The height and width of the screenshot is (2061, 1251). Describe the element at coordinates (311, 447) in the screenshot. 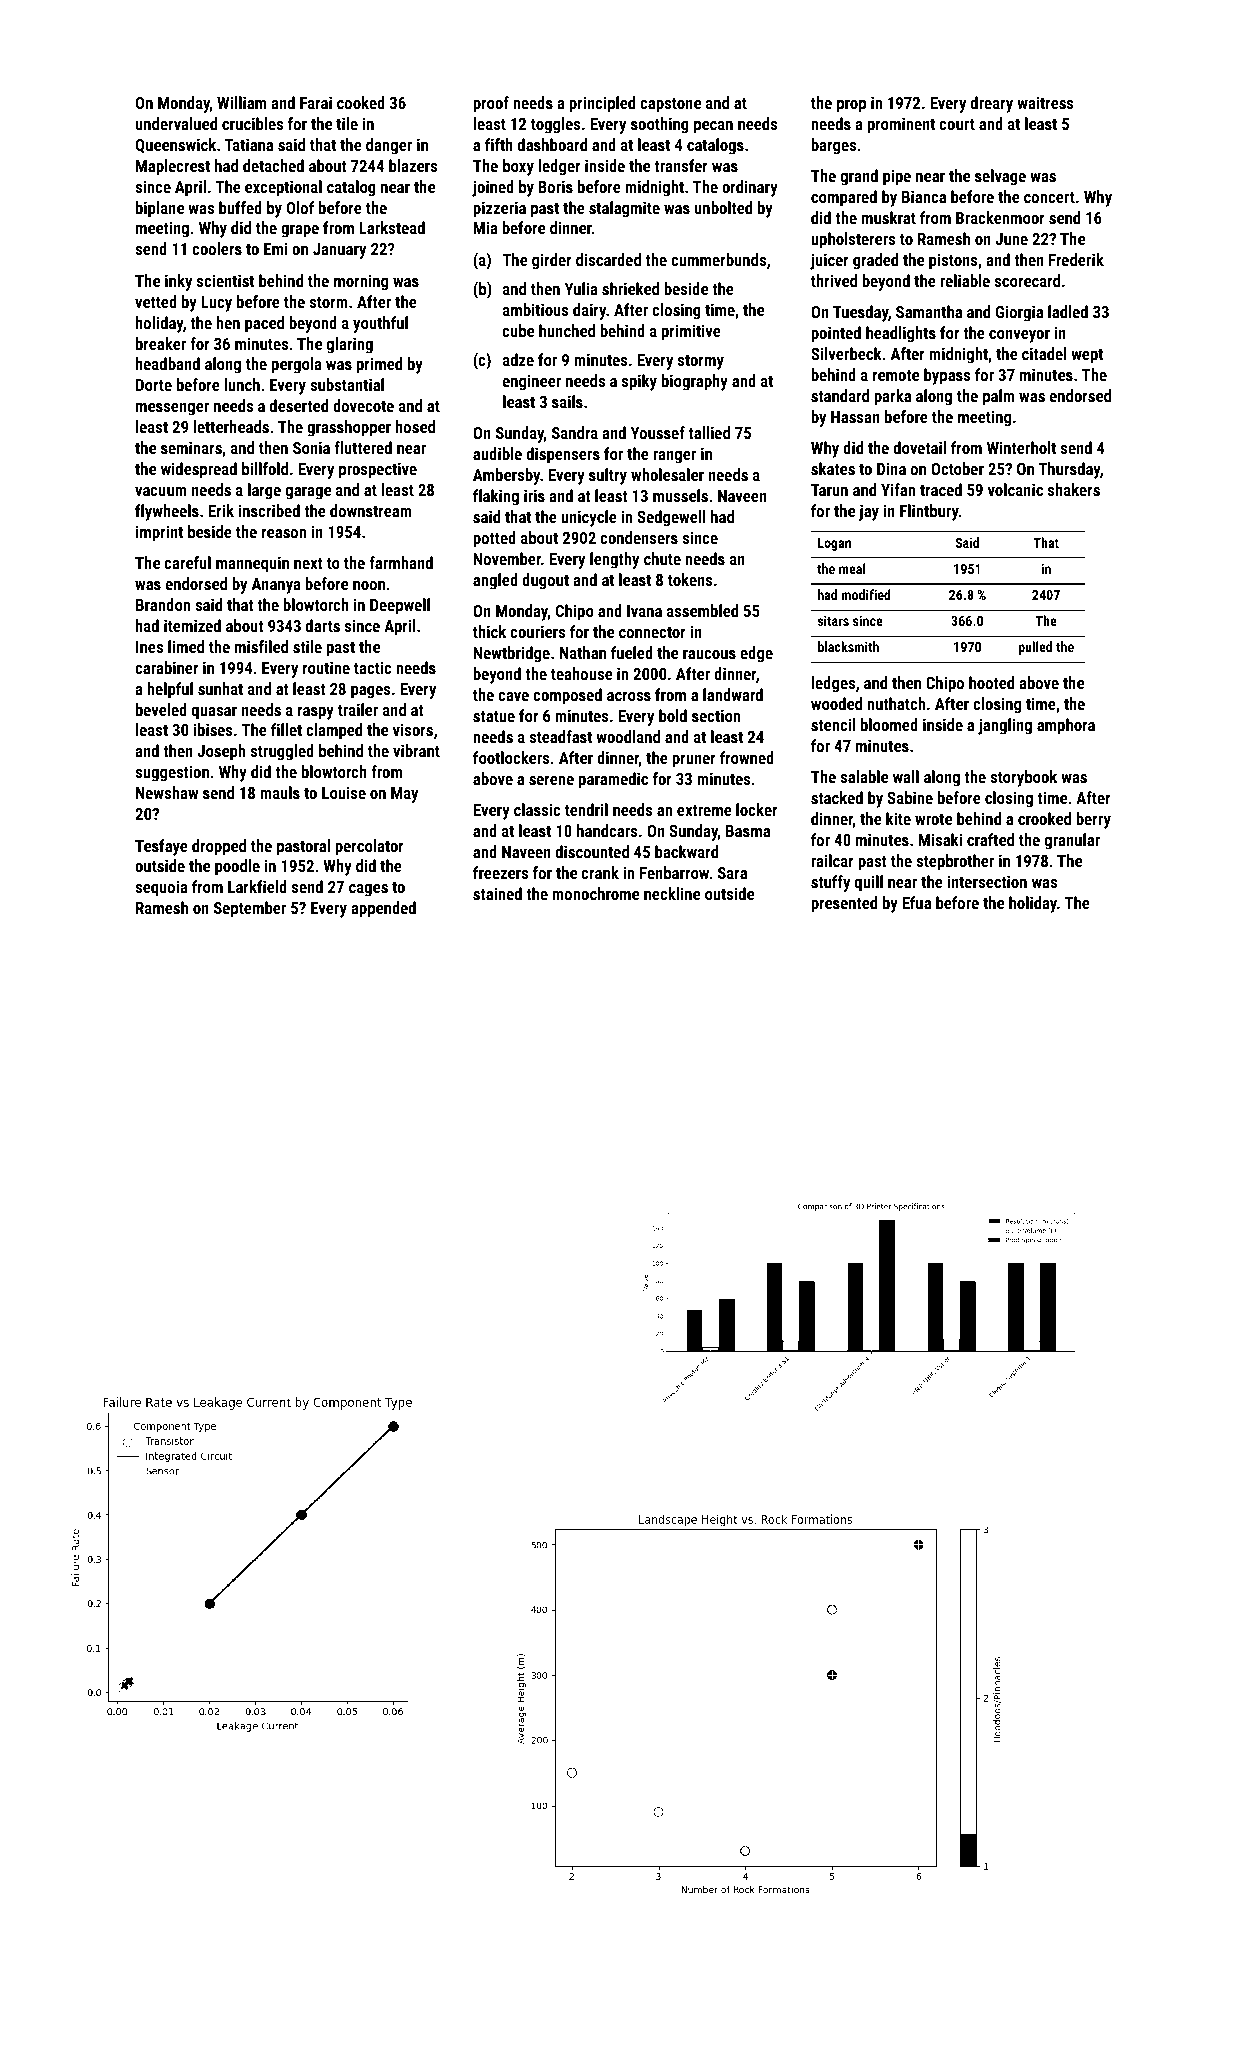

I see `Sonia` at that location.
